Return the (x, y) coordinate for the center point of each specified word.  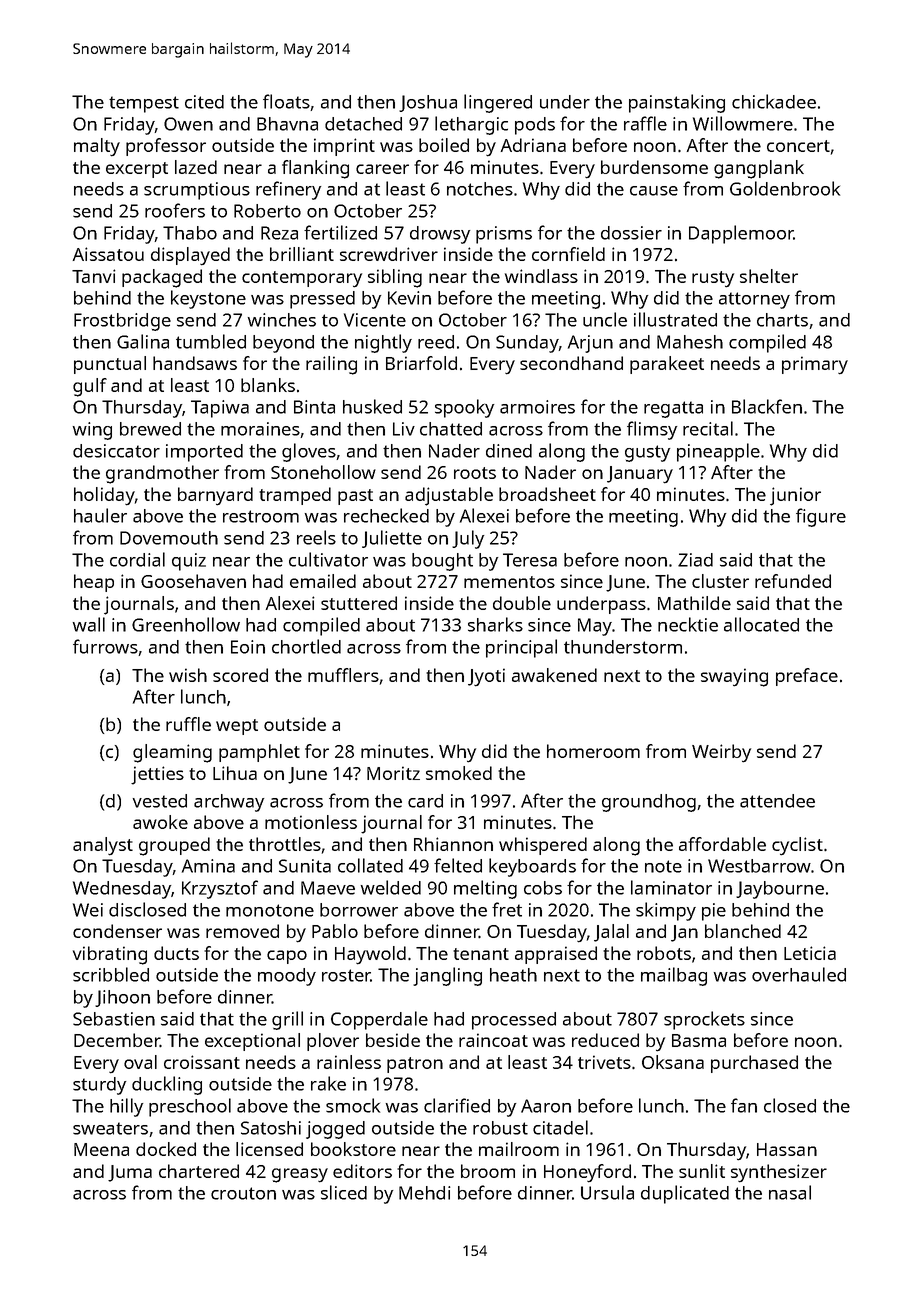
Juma (130, 1173)
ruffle (188, 724)
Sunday (527, 344)
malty (97, 147)
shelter (769, 276)
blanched (743, 931)
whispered (543, 846)
